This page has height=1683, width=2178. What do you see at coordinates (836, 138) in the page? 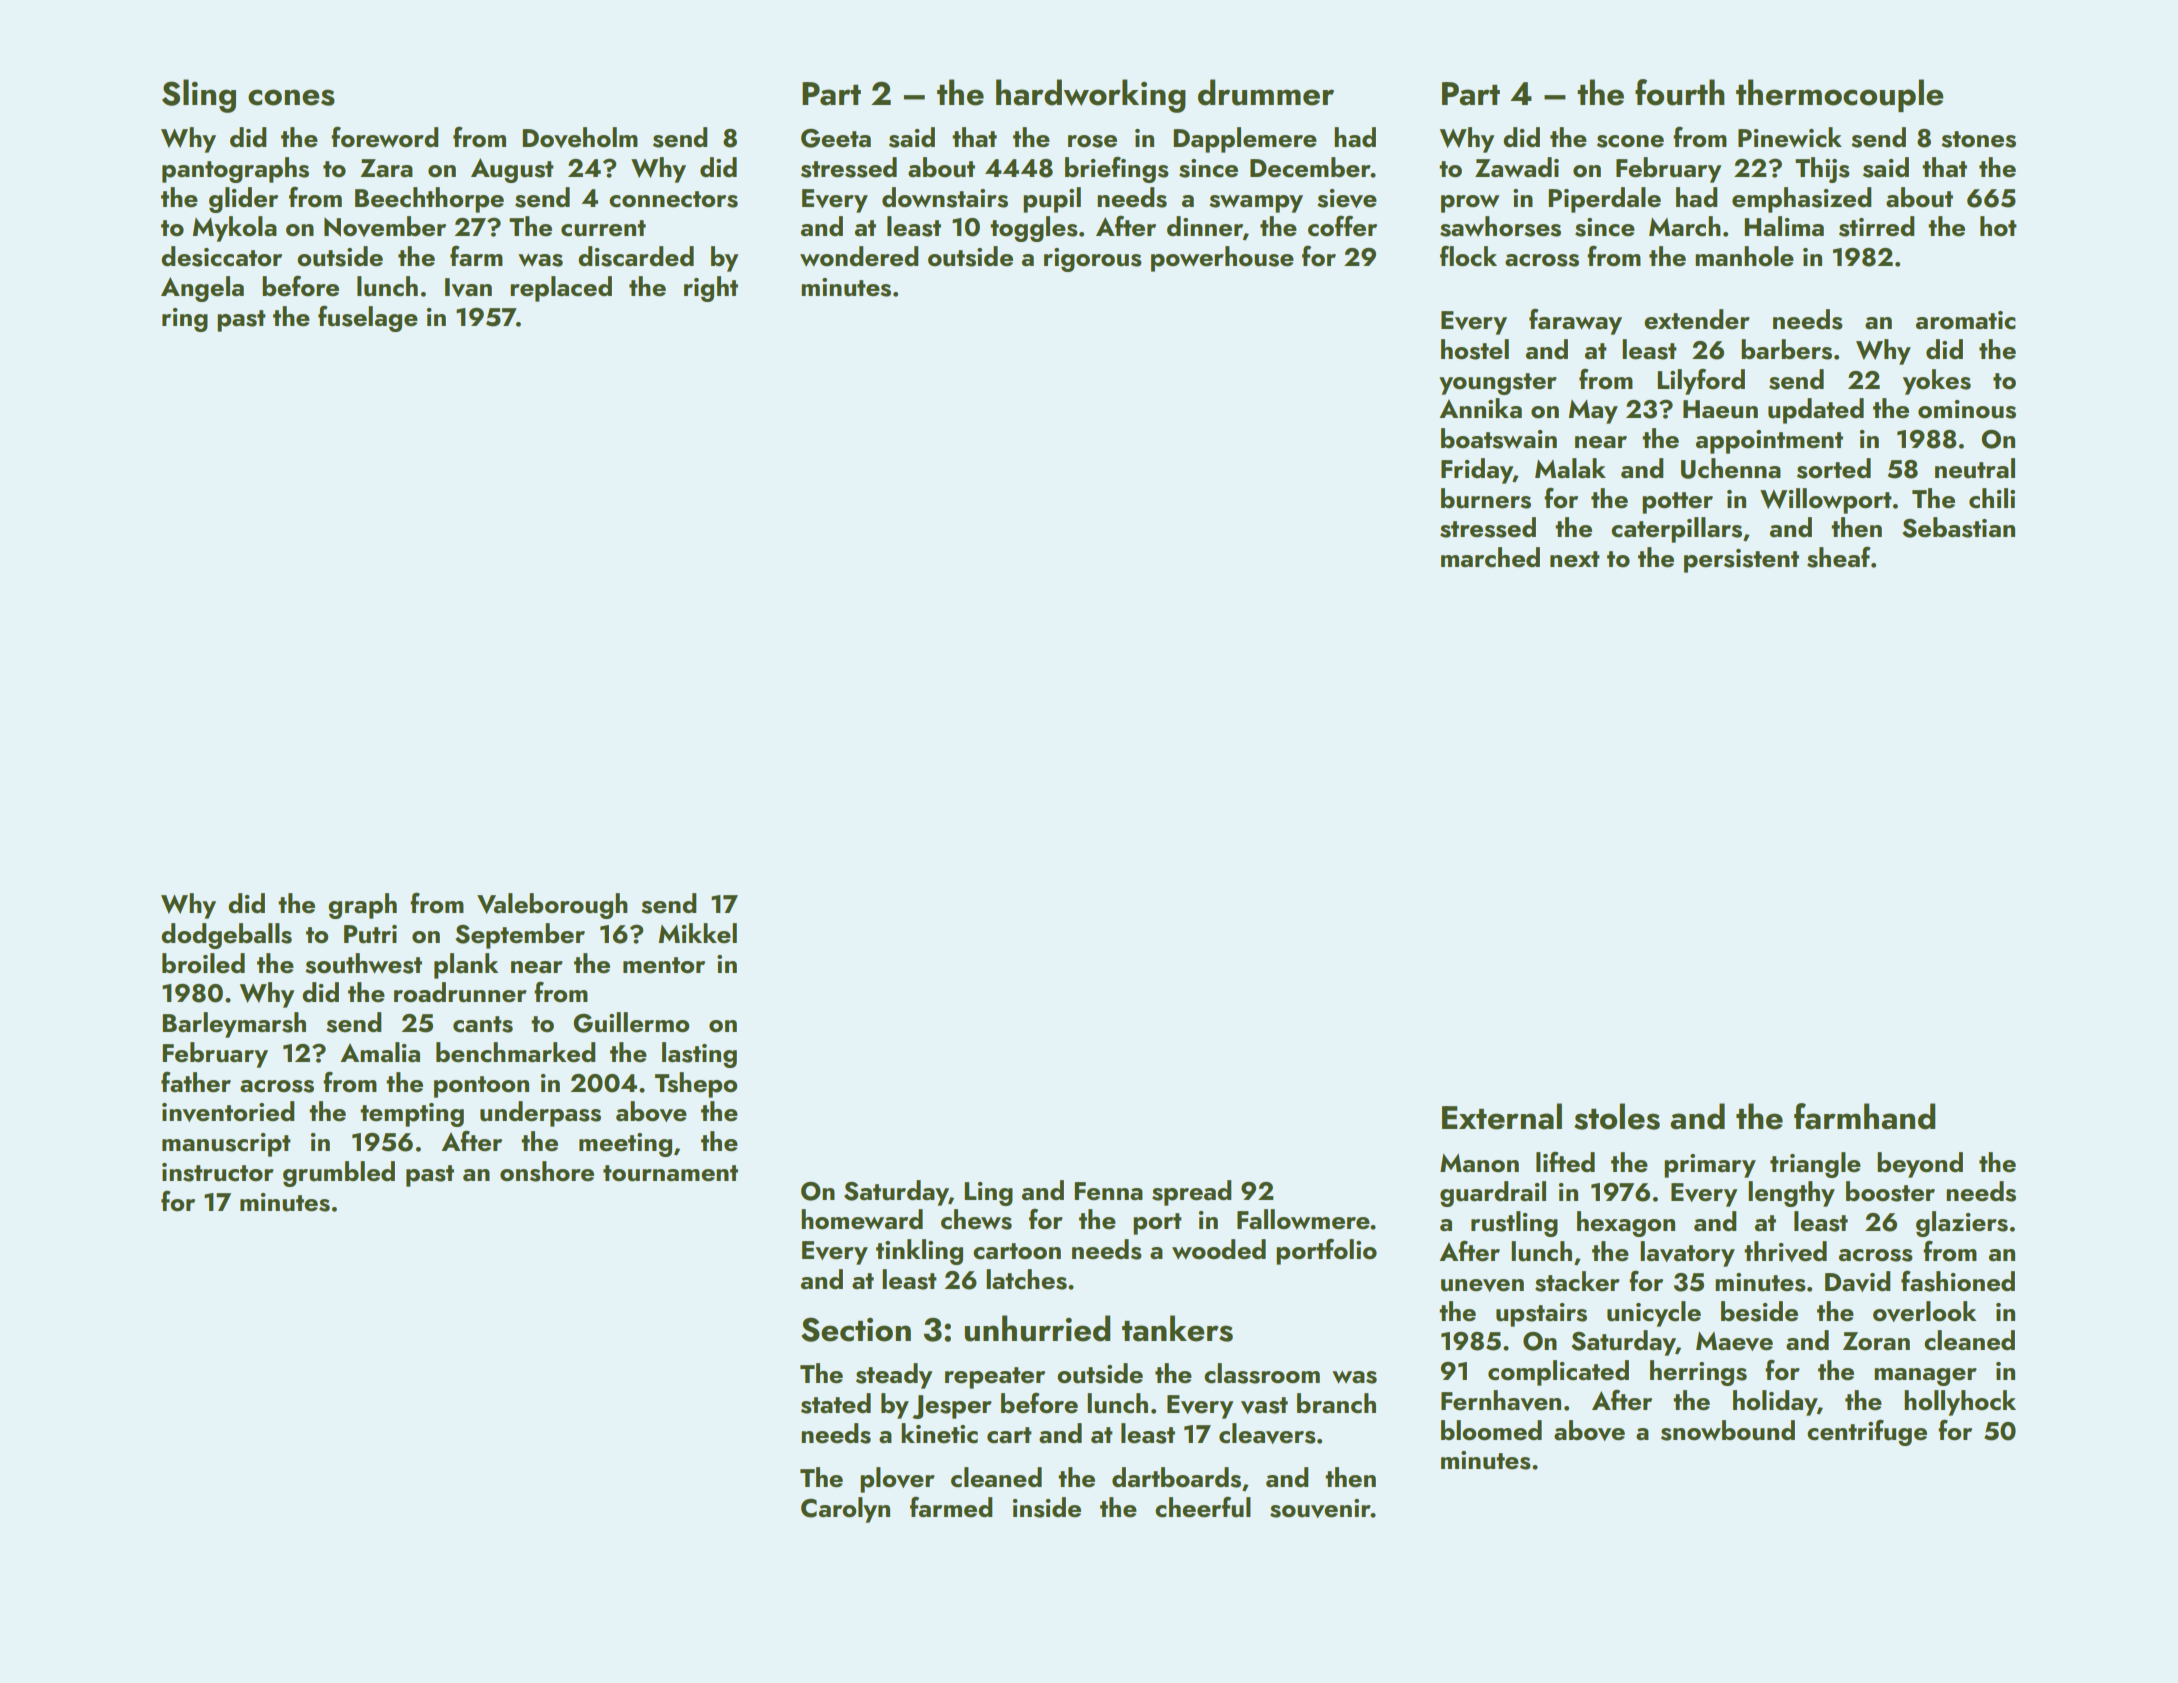
I see `Geeta` at bounding box center [836, 138].
